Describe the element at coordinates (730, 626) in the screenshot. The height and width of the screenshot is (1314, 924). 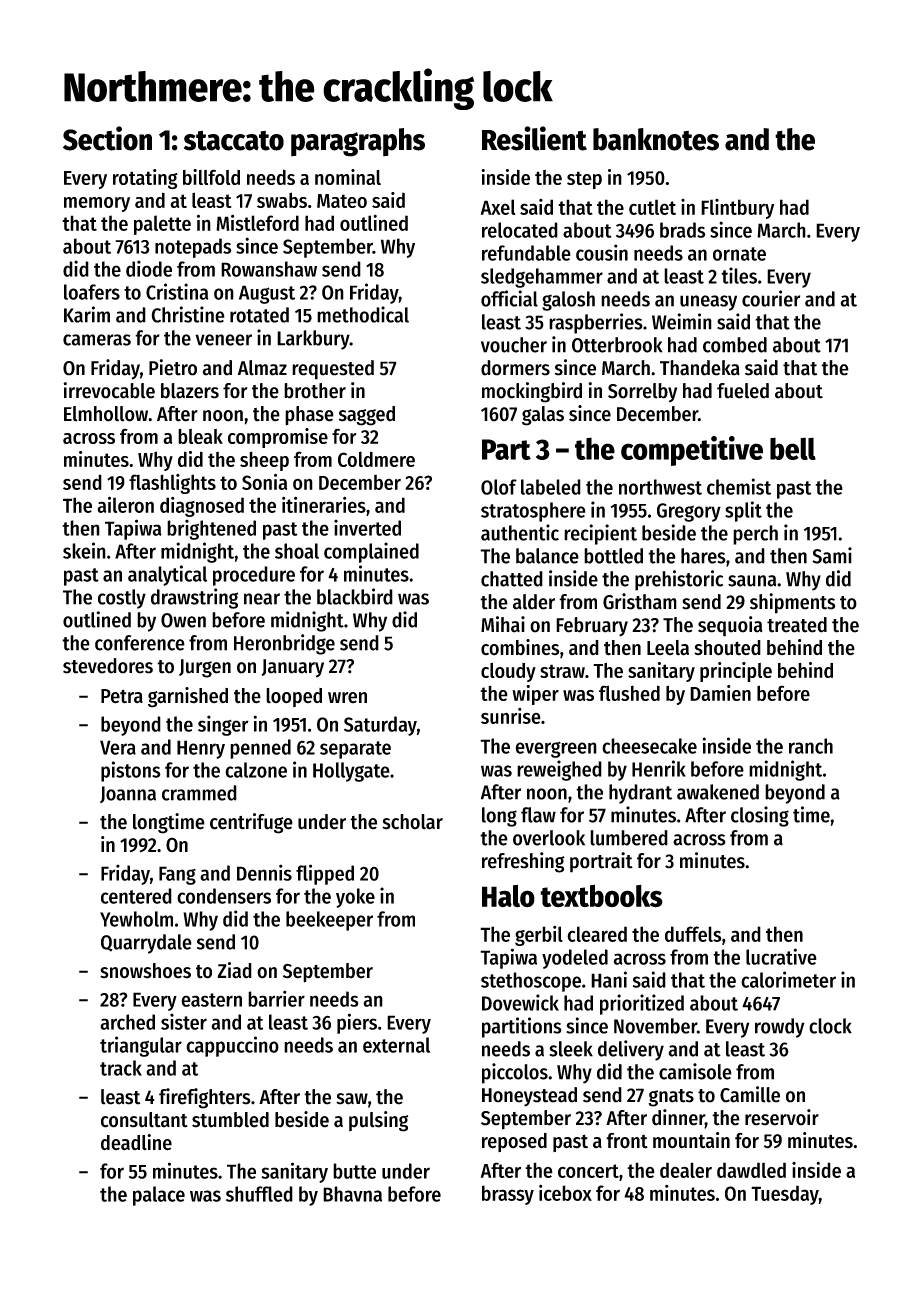
I see `sequoia` at that location.
